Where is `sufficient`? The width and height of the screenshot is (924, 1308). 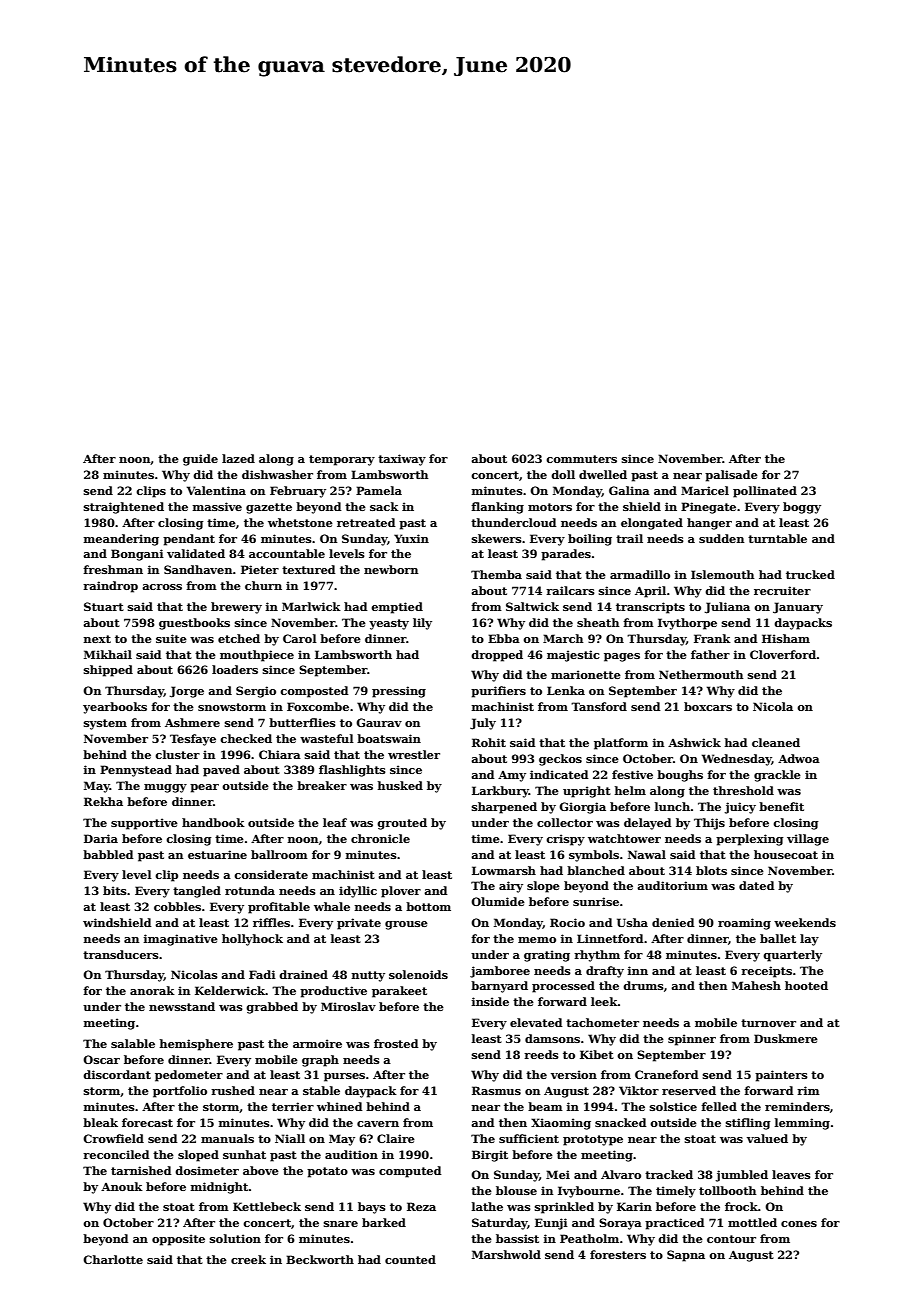
sufficient is located at coordinates (529, 1138).
